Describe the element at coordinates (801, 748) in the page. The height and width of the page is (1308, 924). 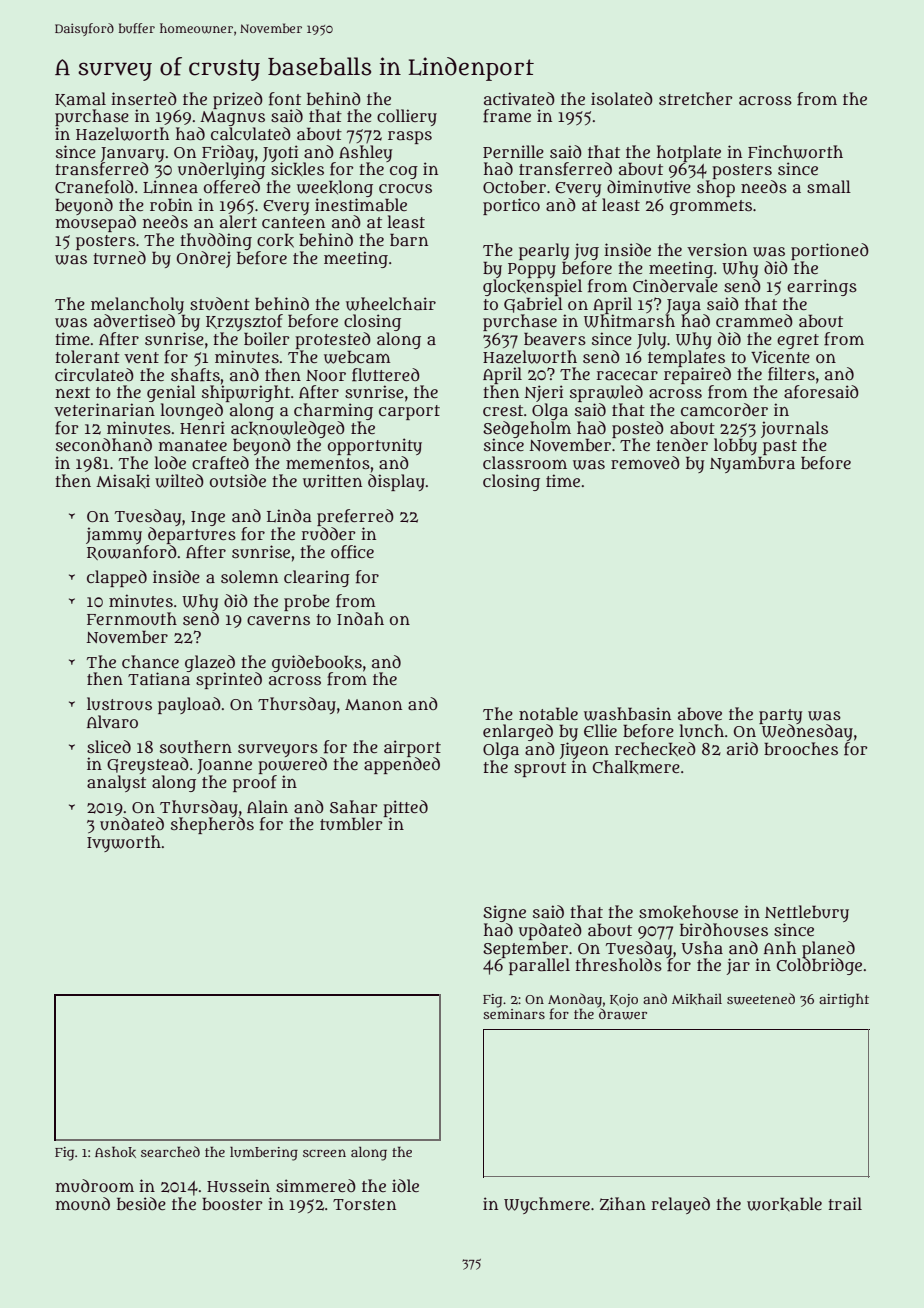
I see `brooches` at that location.
